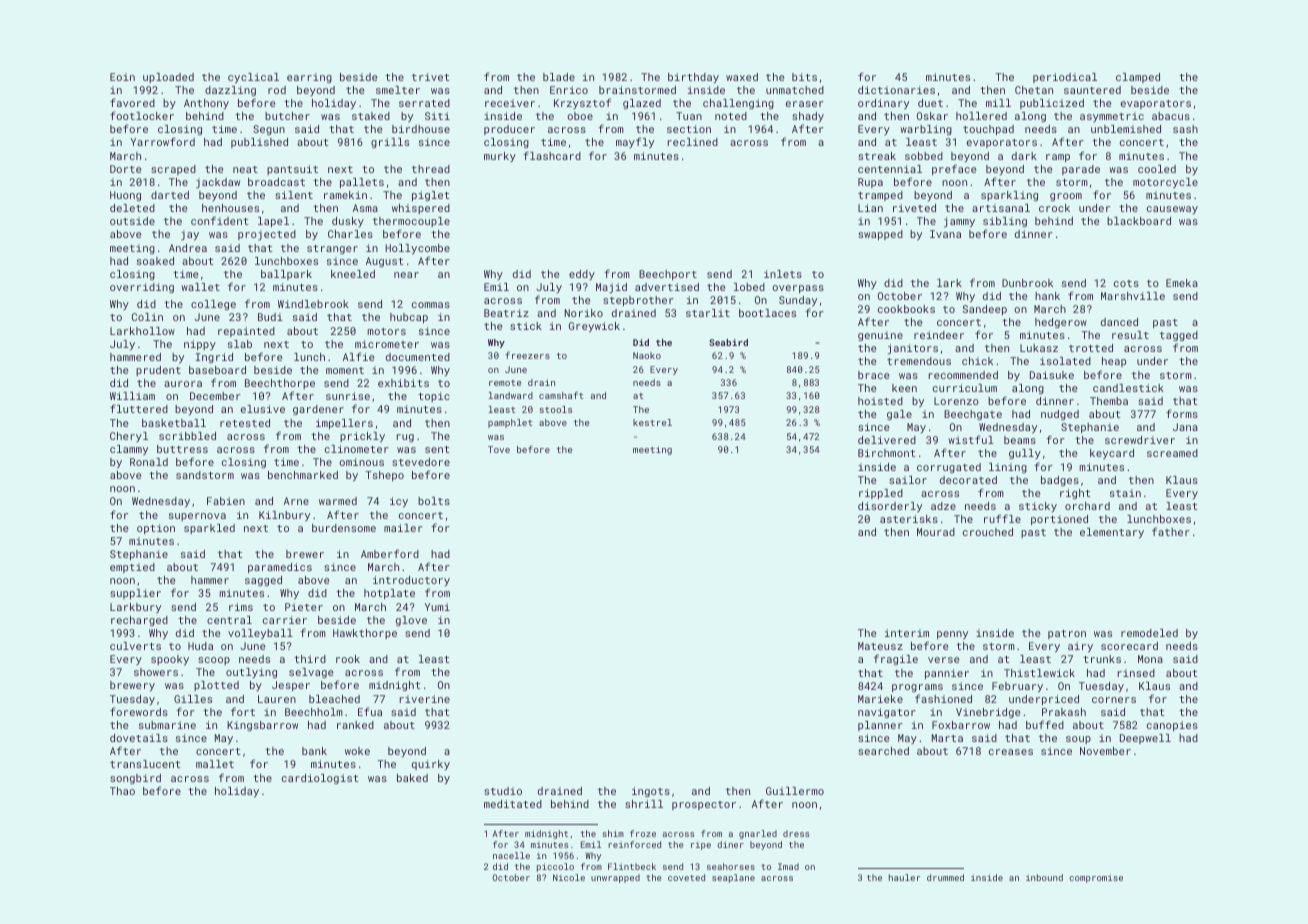 Image resolution: width=1308 pixels, height=924 pixels. What do you see at coordinates (431, 196) in the document?
I see `piglet` at bounding box center [431, 196].
